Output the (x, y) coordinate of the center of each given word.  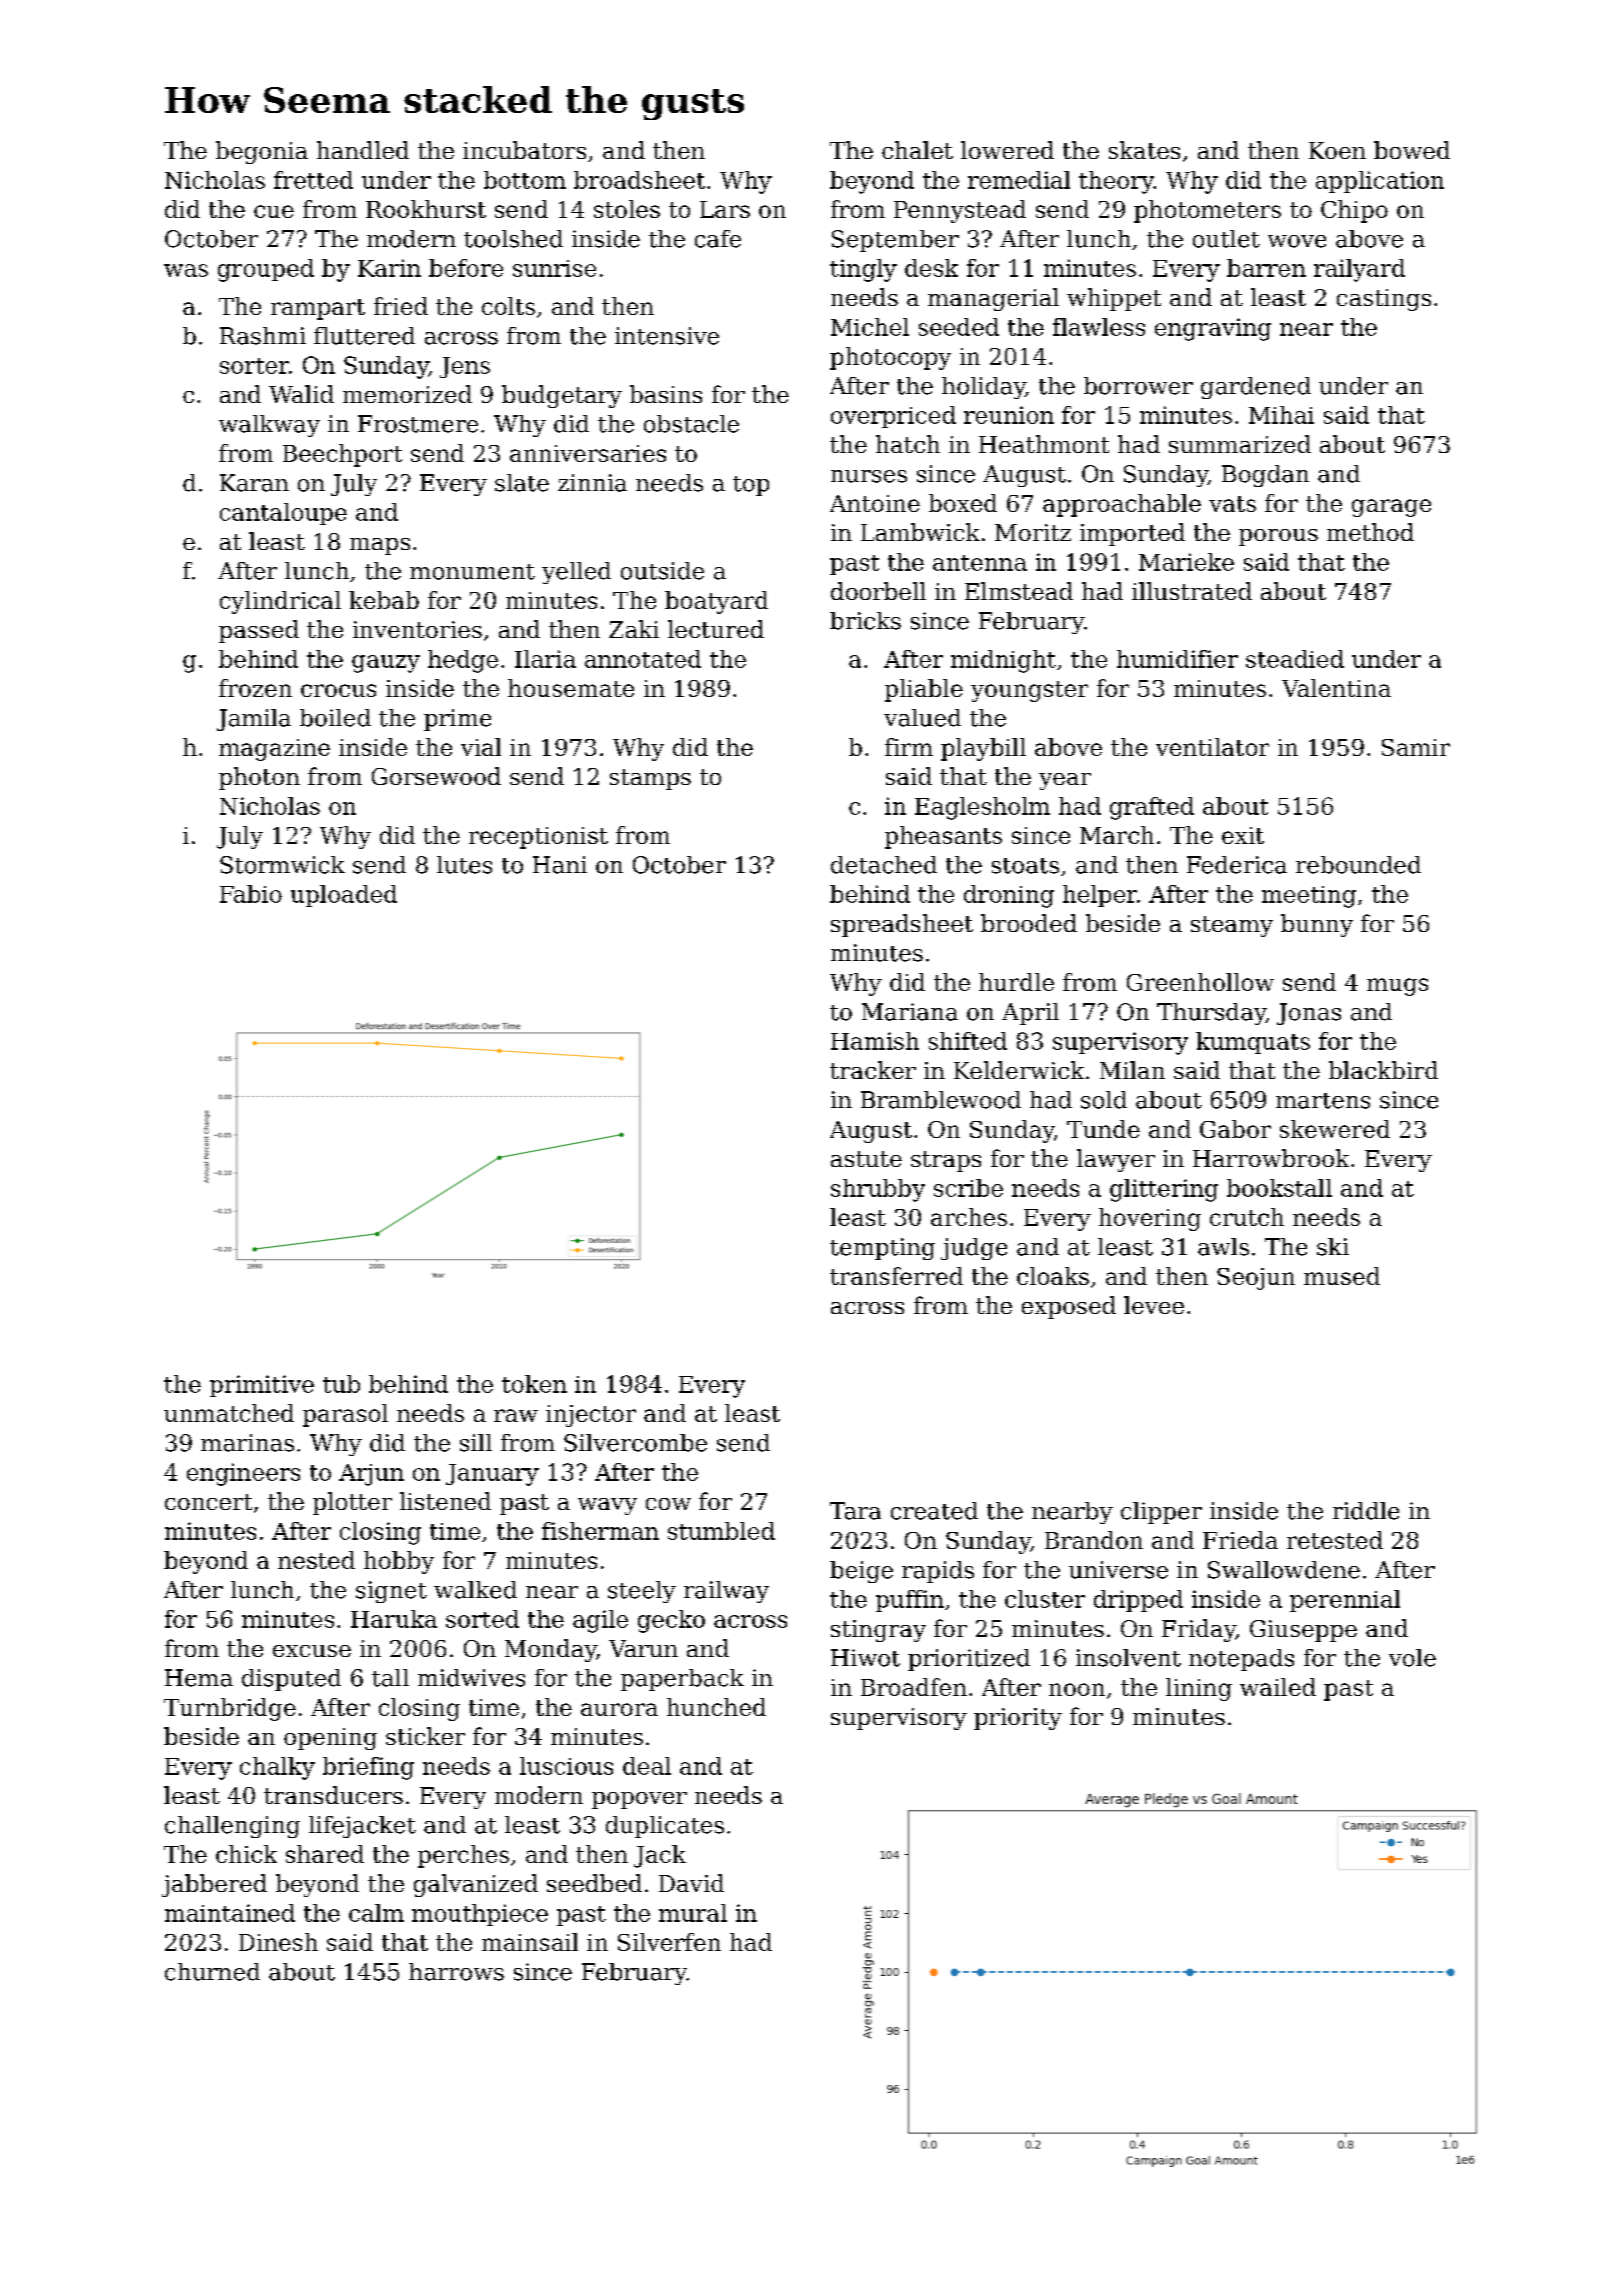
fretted (313, 180)
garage (1391, 508)
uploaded (344, 896)
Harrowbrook (1271, 1158)
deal (647, 1766)
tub (341, 1384)
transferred (896, 1276)
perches (463, 1856)
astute (866, 1159)
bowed (1412, 150)
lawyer (1116, 1160)
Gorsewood (436, 776)
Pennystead (960, 211)
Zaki (634, 629)
